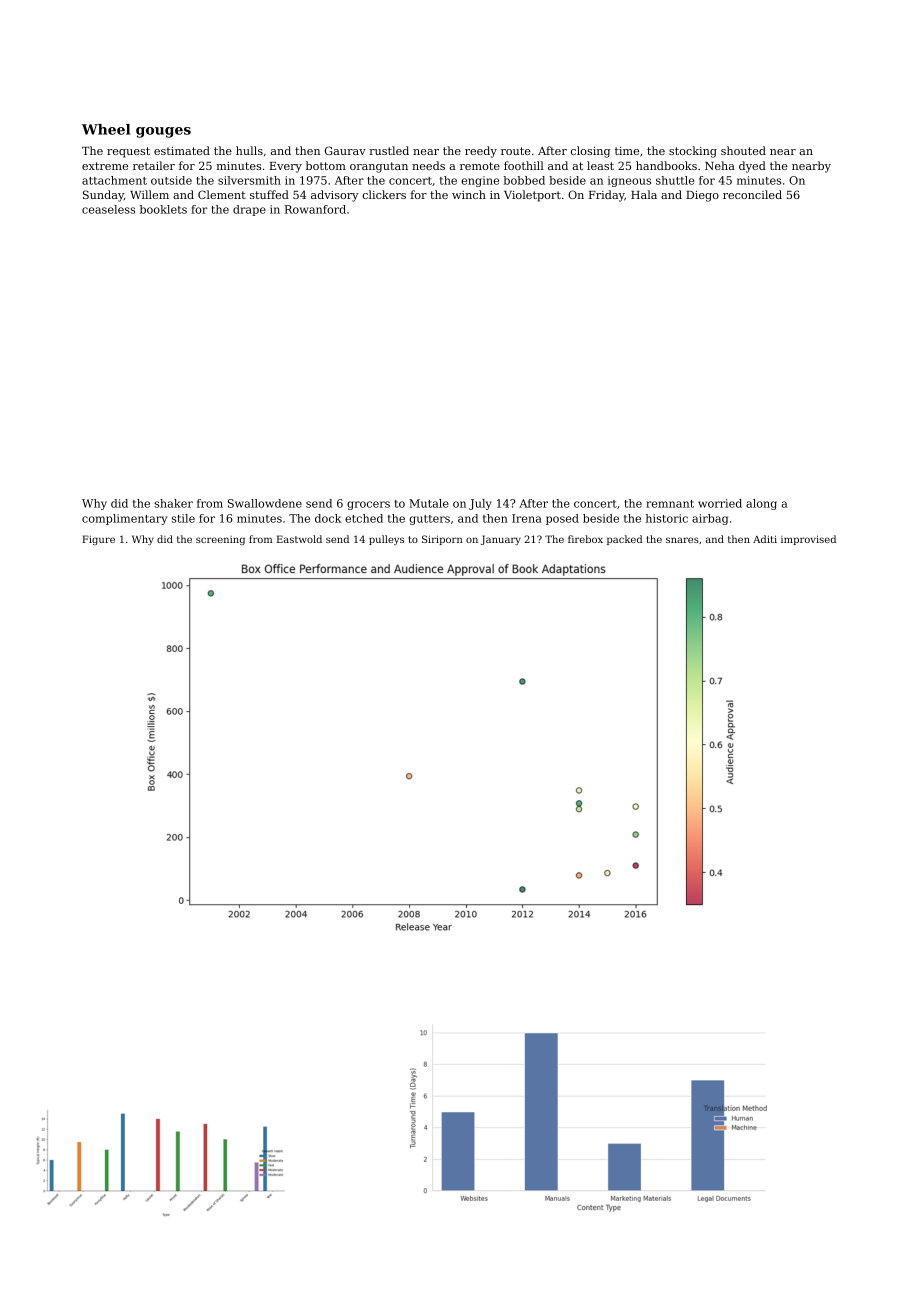 The image size is (924, 1308). What do you see at coordinates (702, 196) in the screenshot?
I see `Diego` at bounding box center [702, 196].
